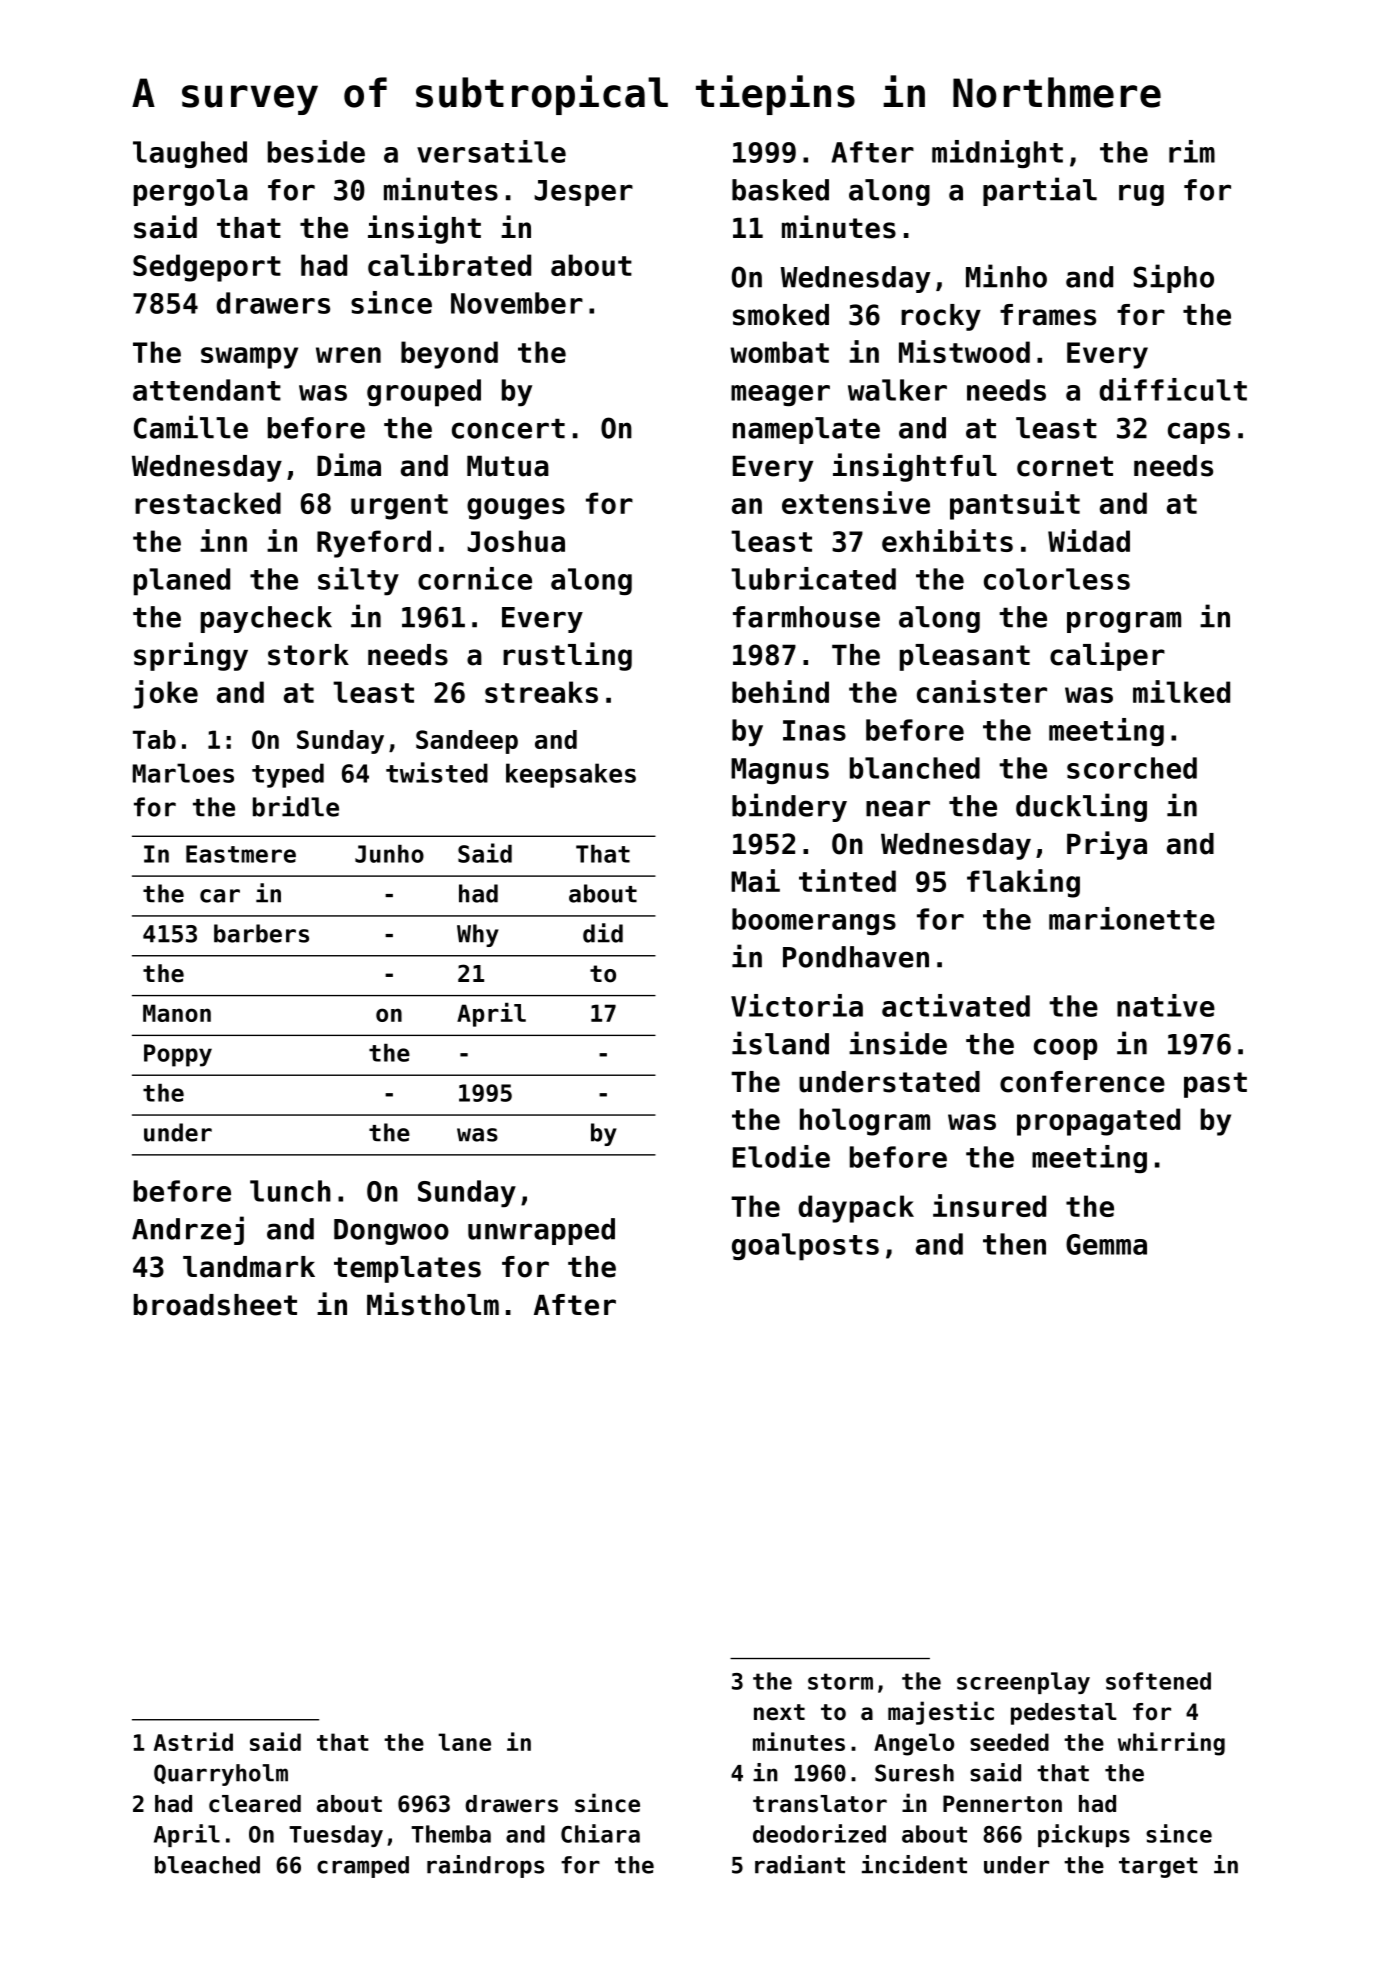 This image has width=1386, height=1969. I want to click on scorched, so click(1132, 768).
